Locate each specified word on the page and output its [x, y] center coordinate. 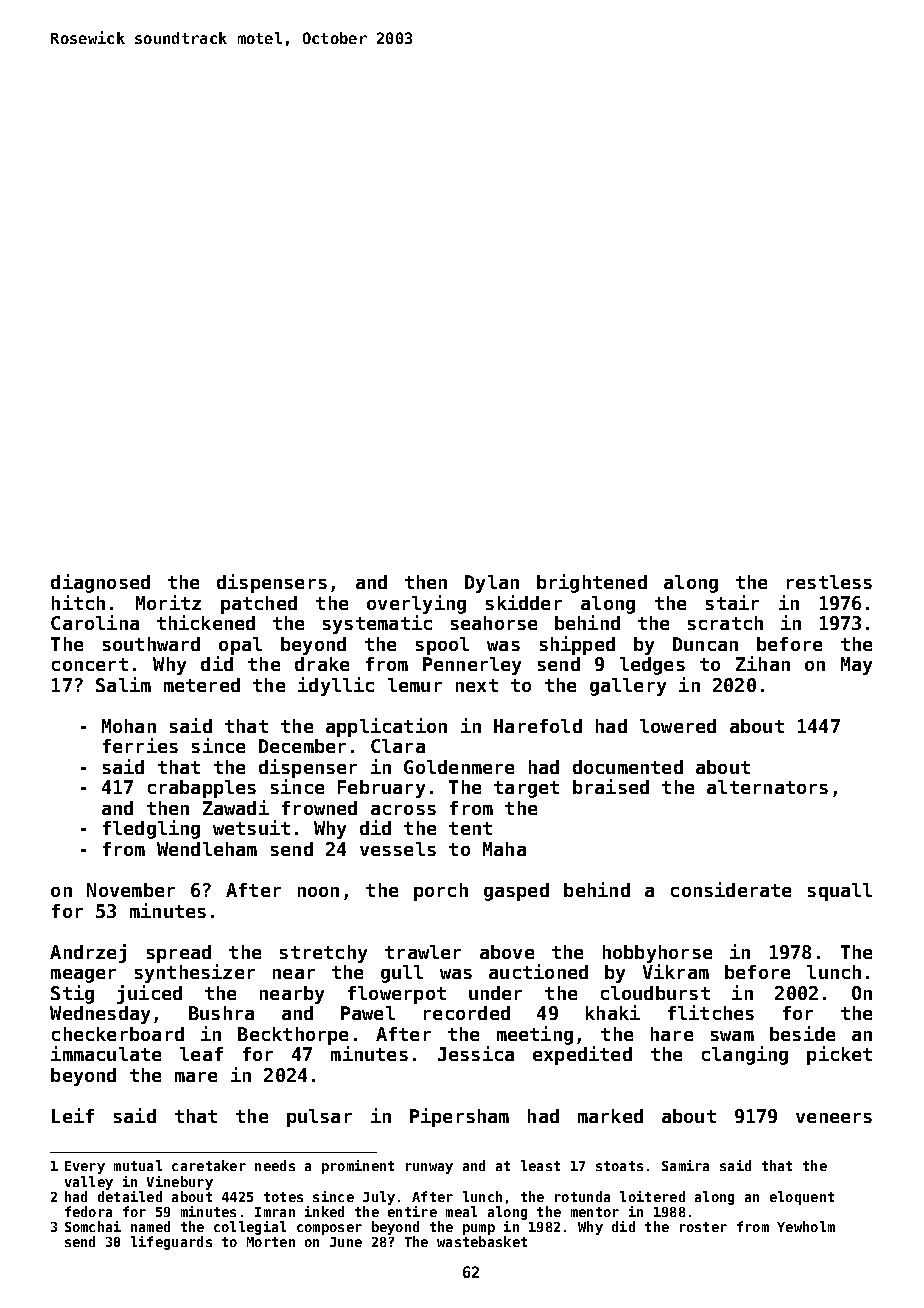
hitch [78, 602]
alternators [767, 787]
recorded [467, 1013]
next [477, 685]
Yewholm [806, 1226]
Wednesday [100, 1015]
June [346, 1242]
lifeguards [171, 1243]
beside [802, 1033]
